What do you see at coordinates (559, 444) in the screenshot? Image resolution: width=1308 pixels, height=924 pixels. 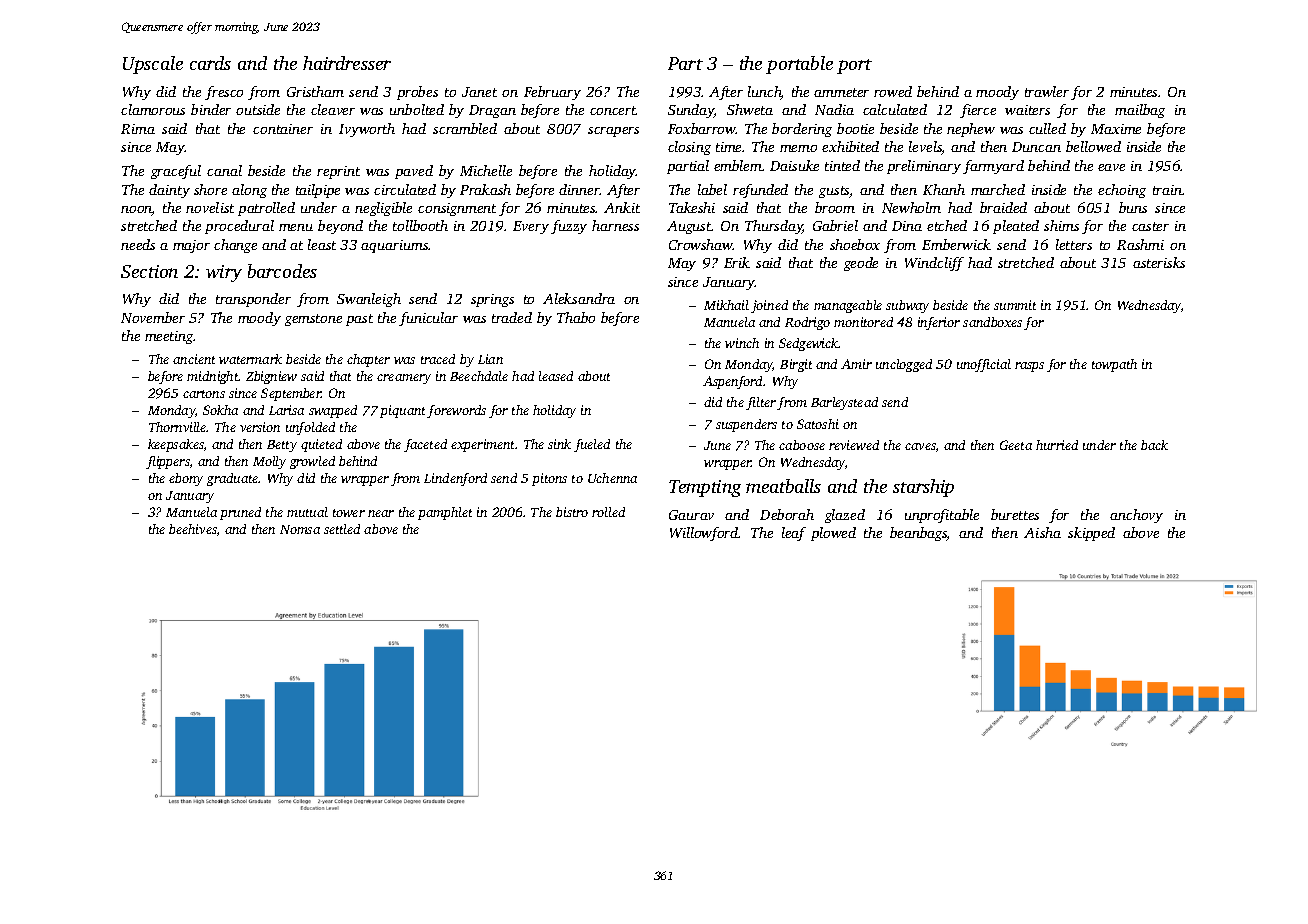 I see `sink` at bounding box center [559, 444].
